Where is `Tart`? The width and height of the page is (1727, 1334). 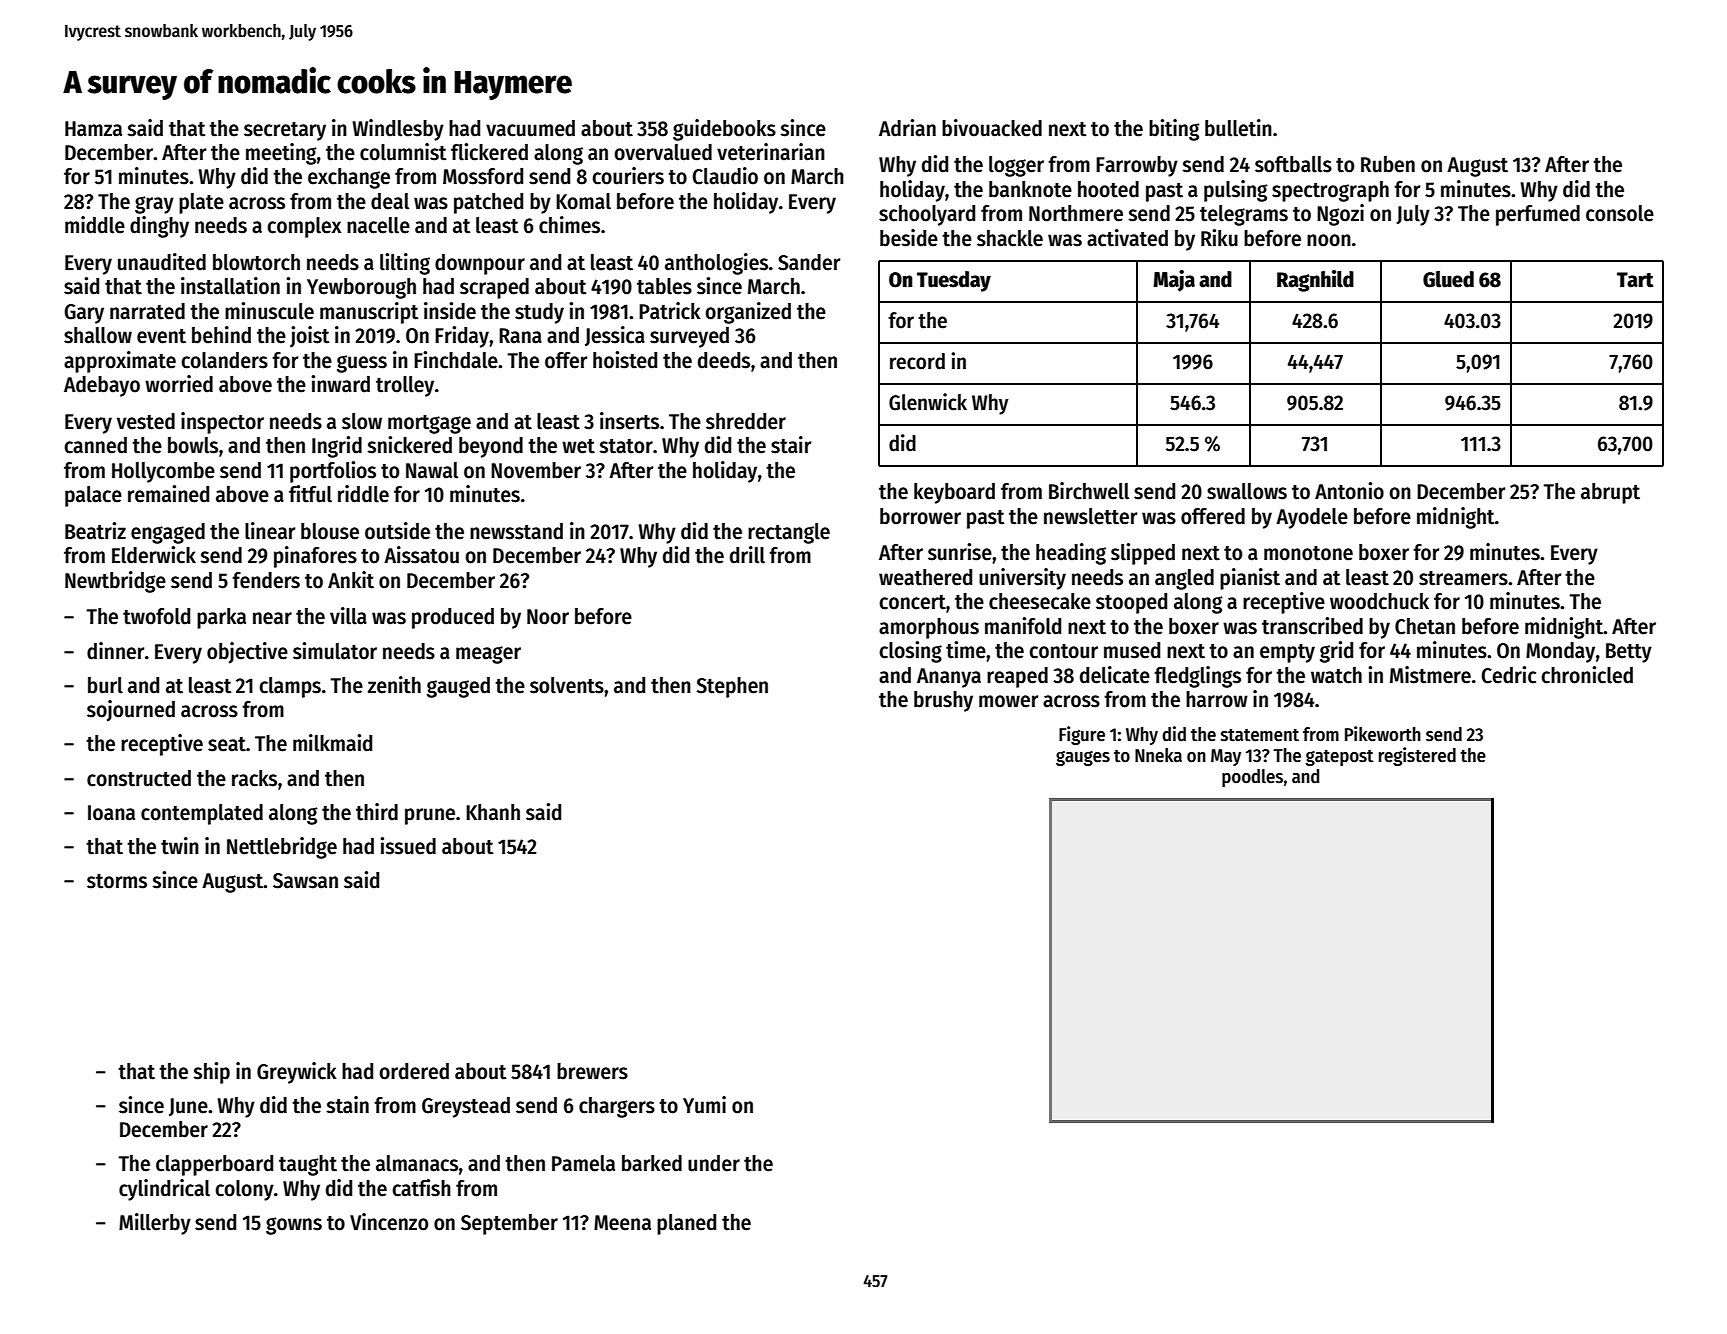
Tart is located at coordinates (1635, 280).
